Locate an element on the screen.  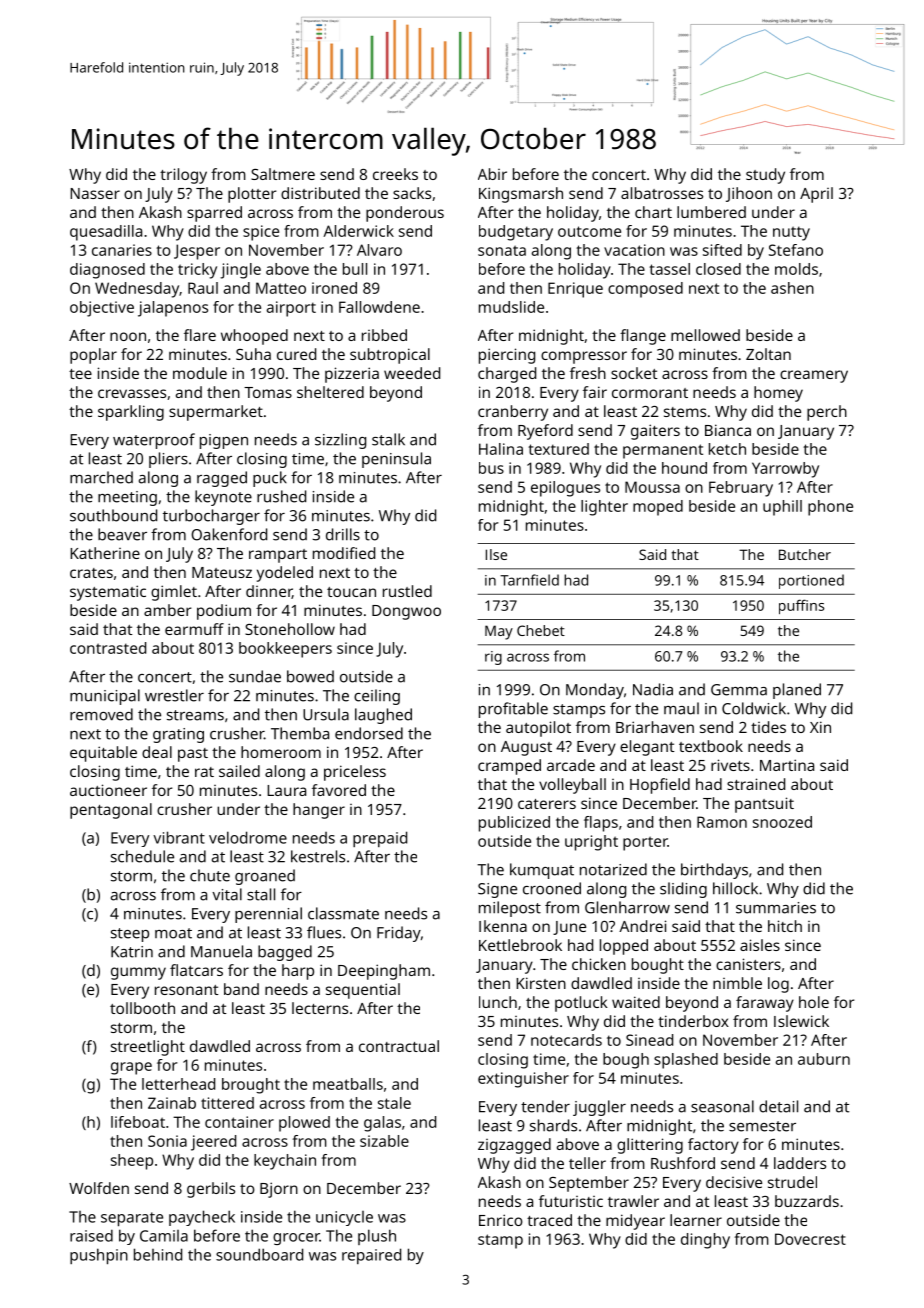
Chebet is located at coordinates (541, 630).
